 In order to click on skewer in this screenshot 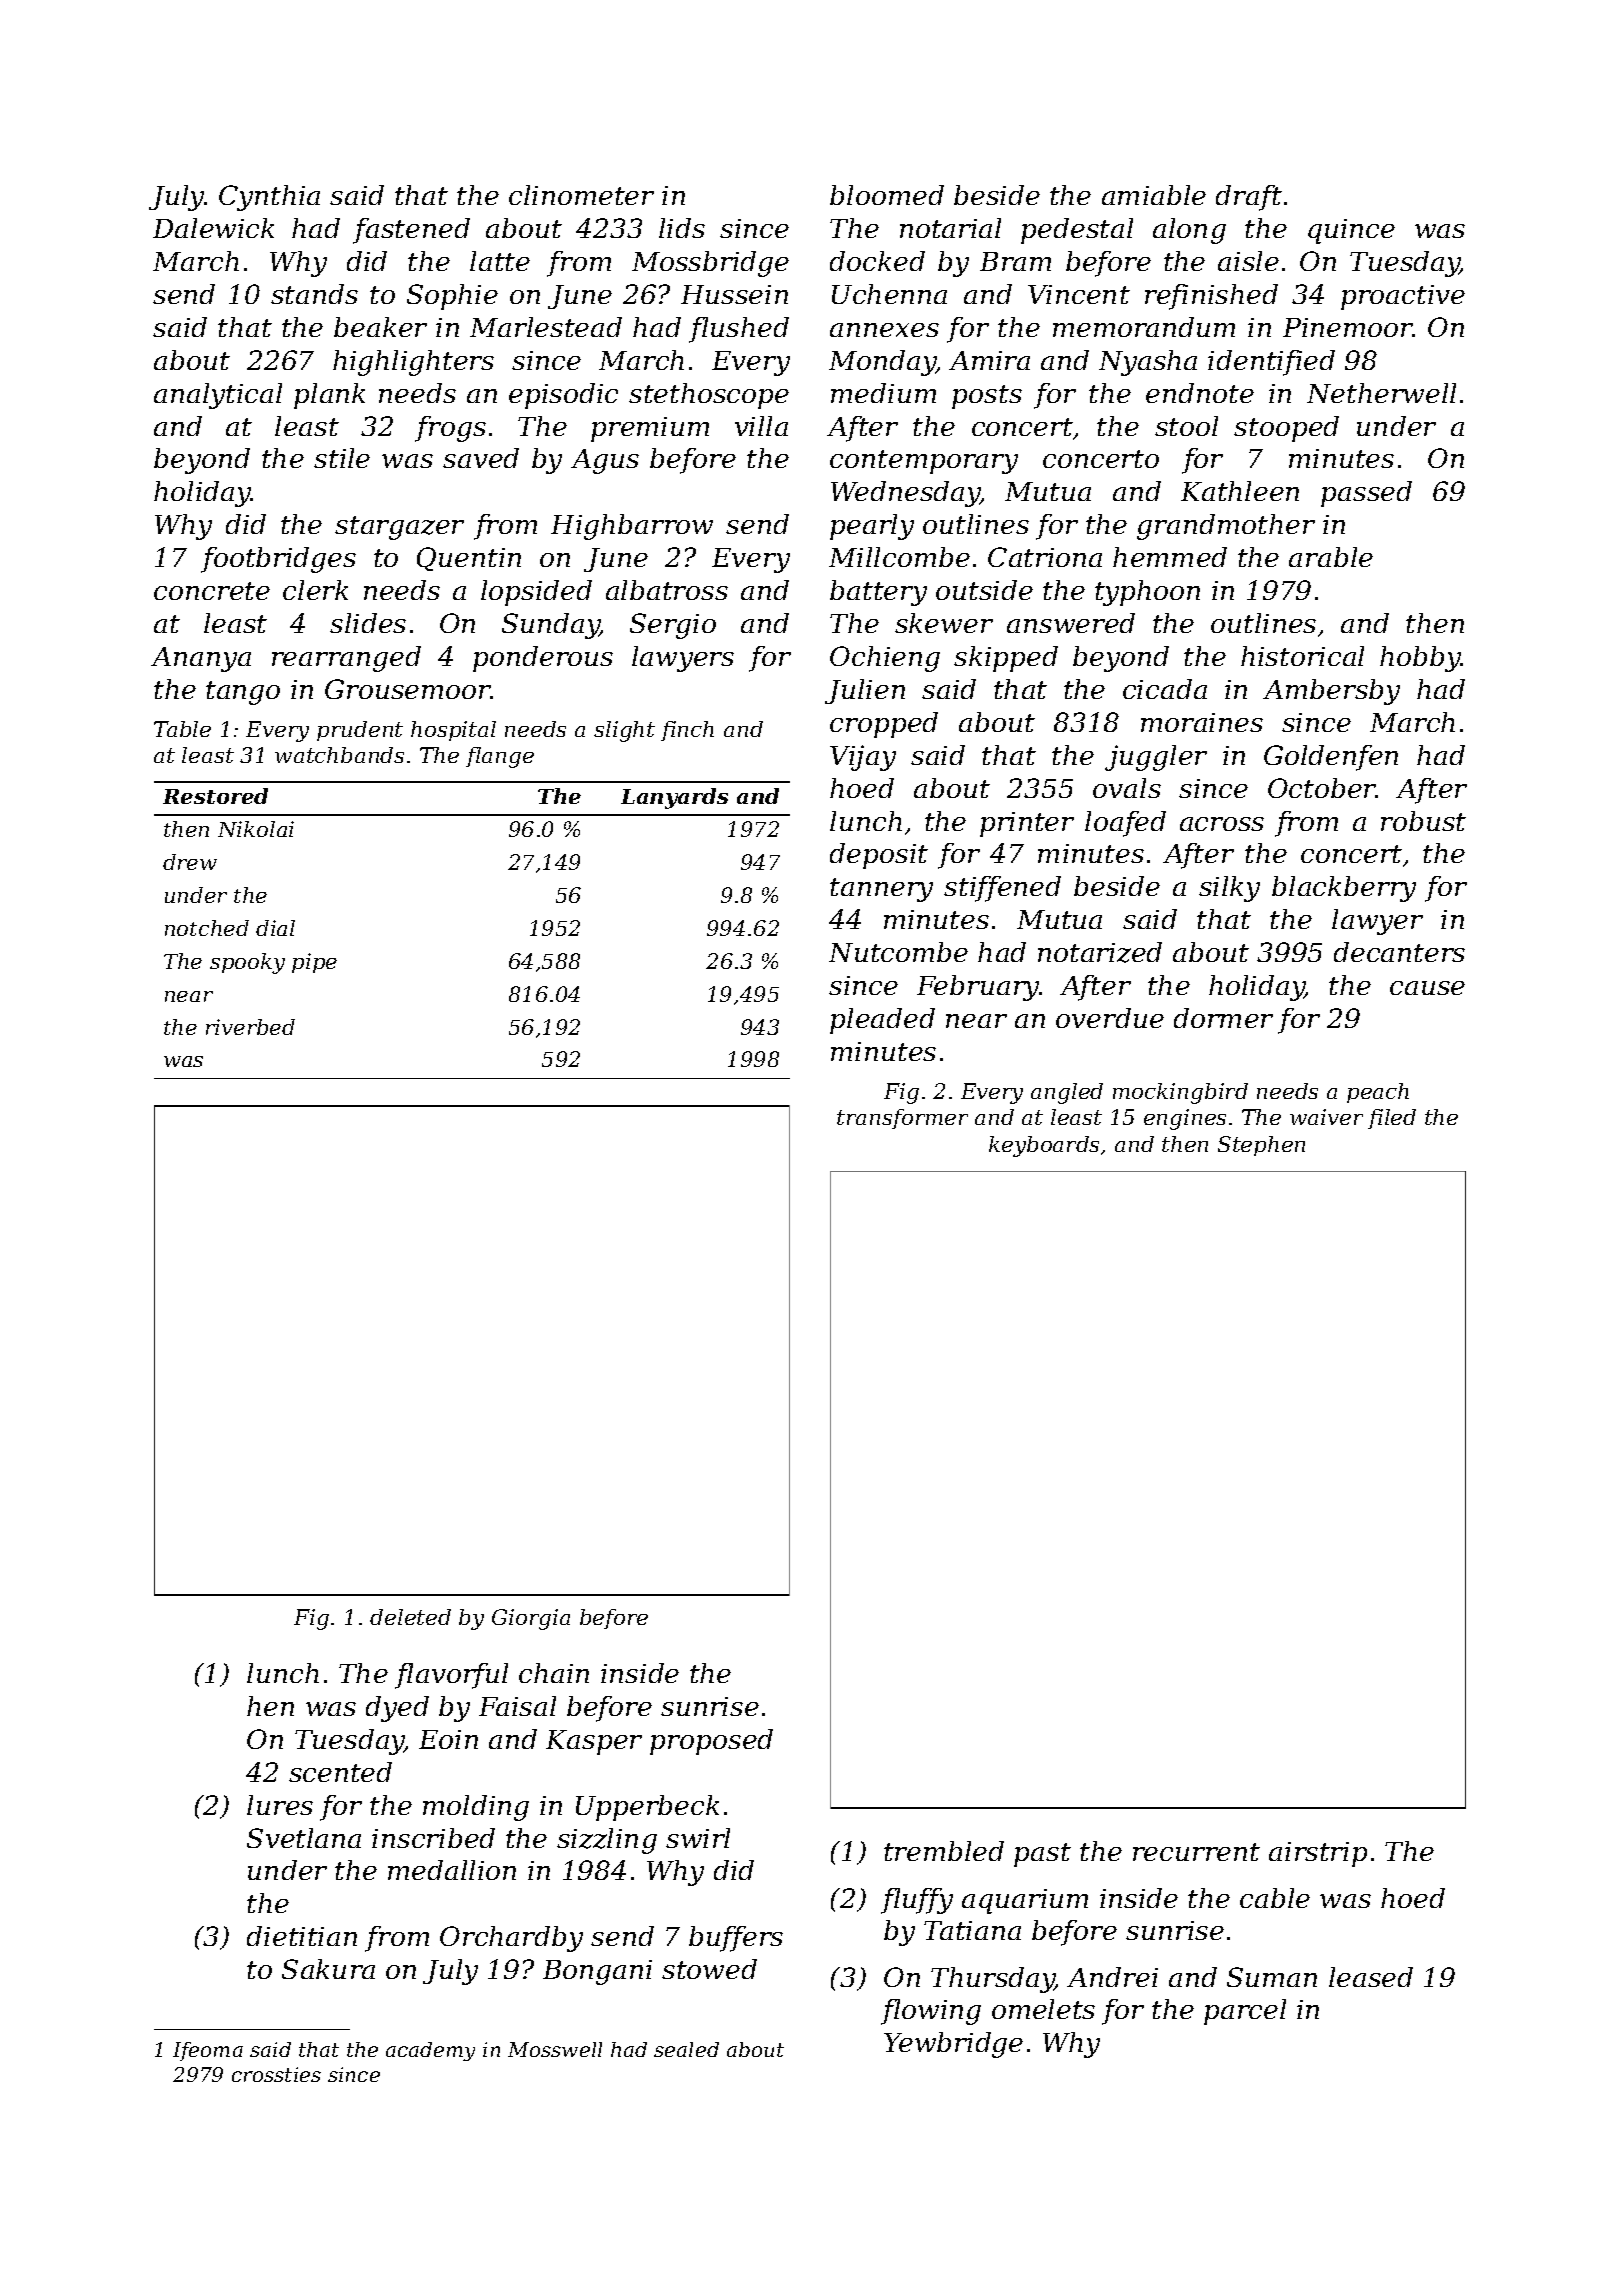, I will do `click(944, 623)`.
